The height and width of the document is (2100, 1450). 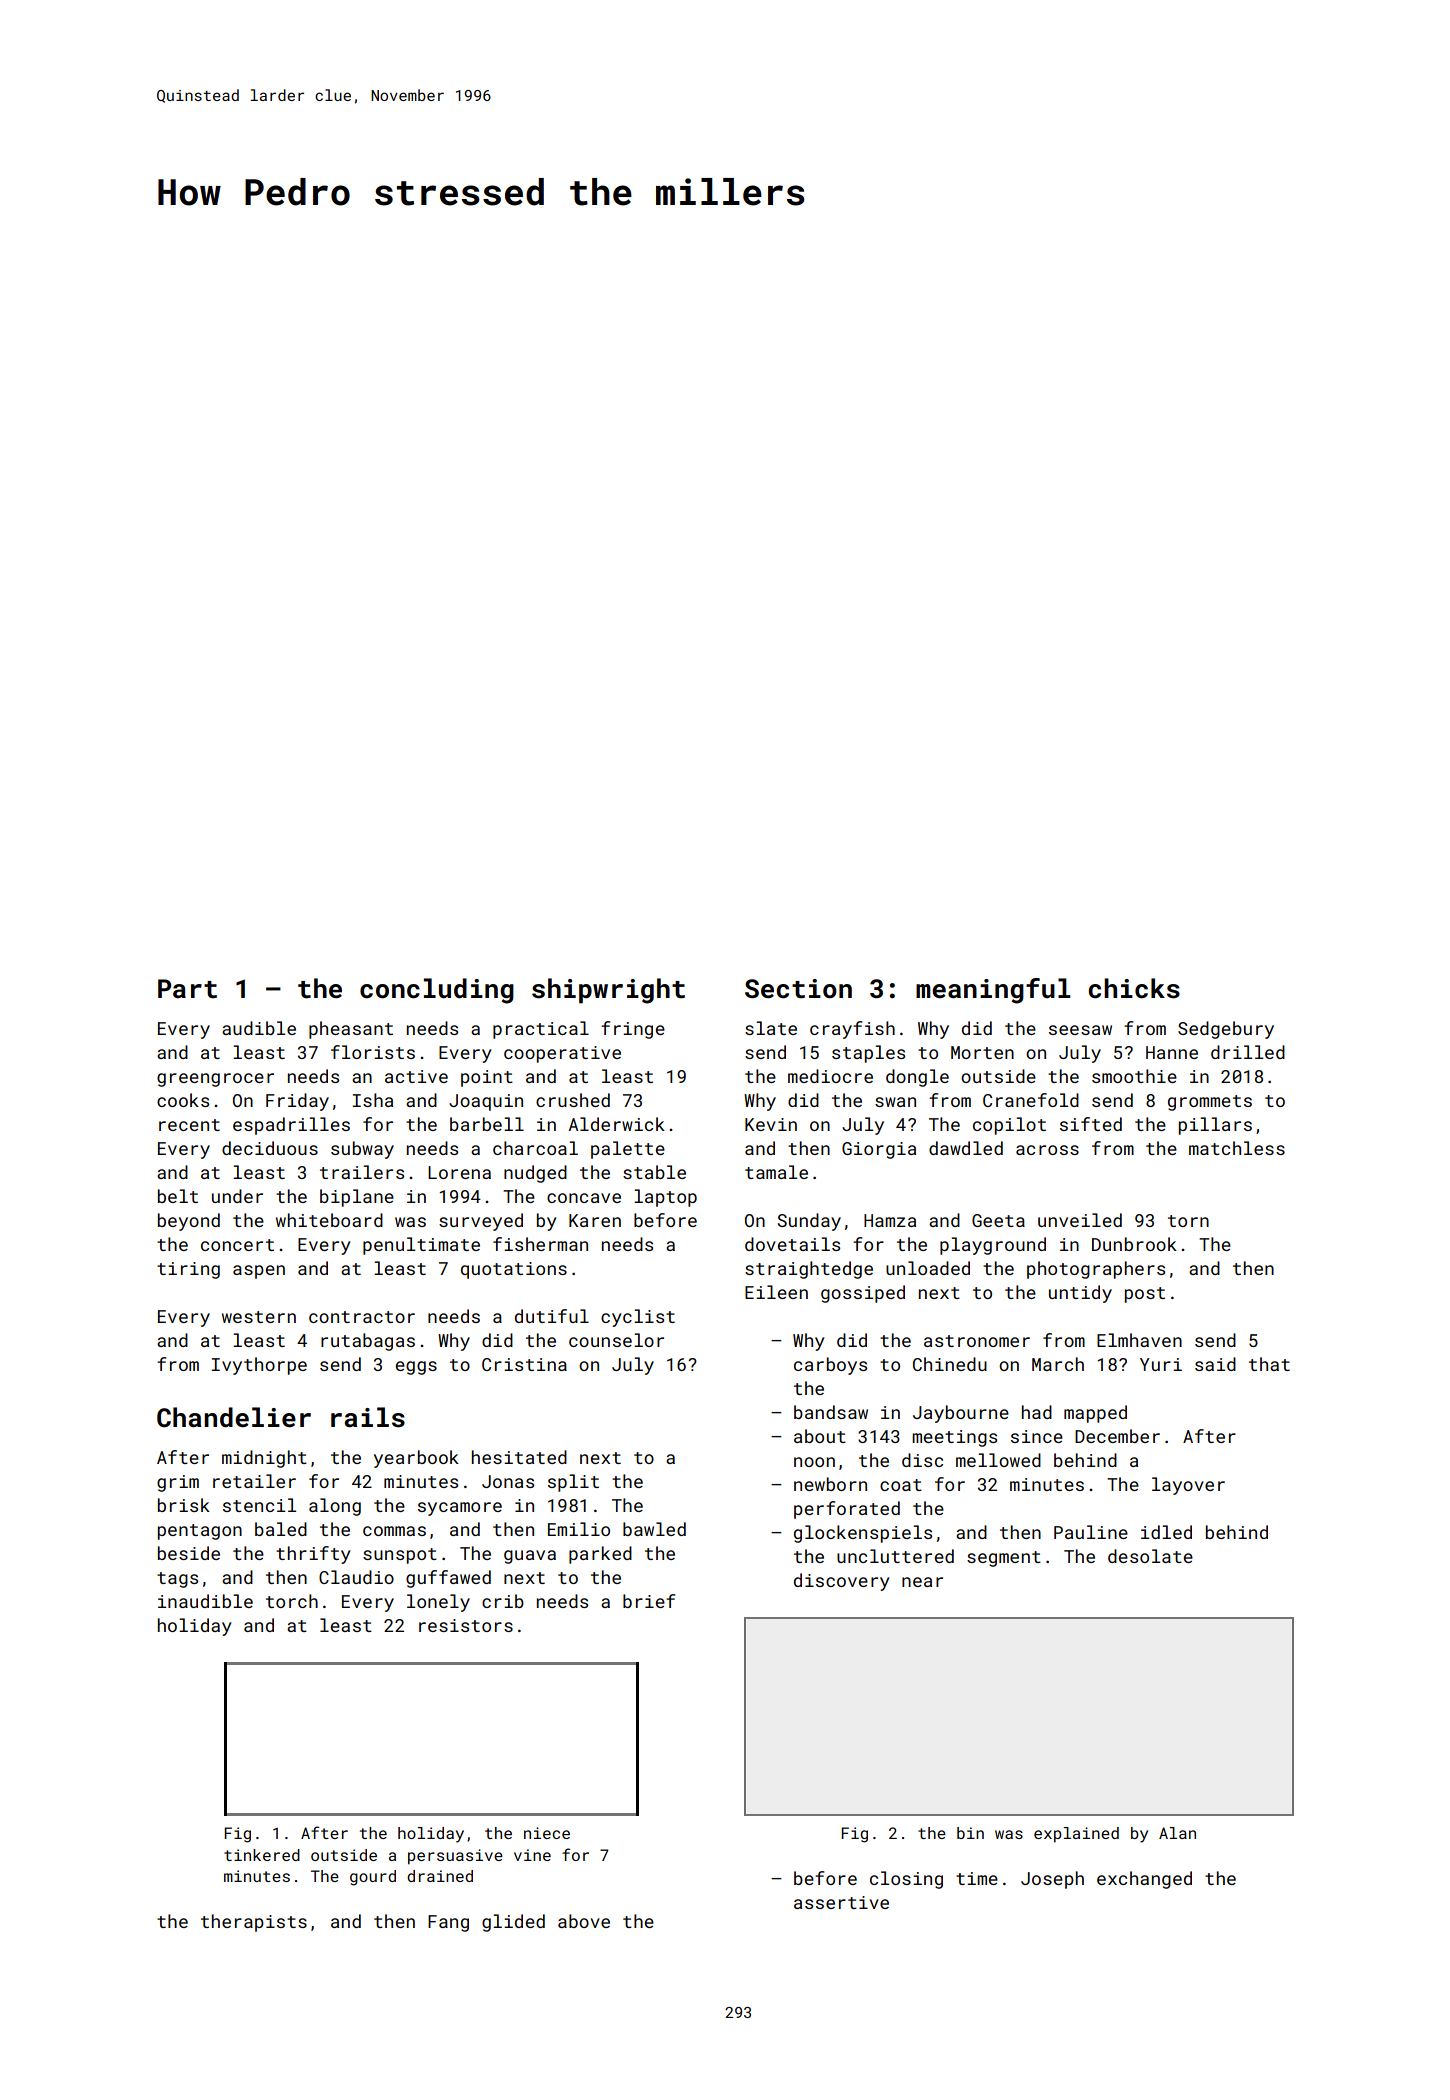 I want to click on torn, so click(x=1188, y=1221).
